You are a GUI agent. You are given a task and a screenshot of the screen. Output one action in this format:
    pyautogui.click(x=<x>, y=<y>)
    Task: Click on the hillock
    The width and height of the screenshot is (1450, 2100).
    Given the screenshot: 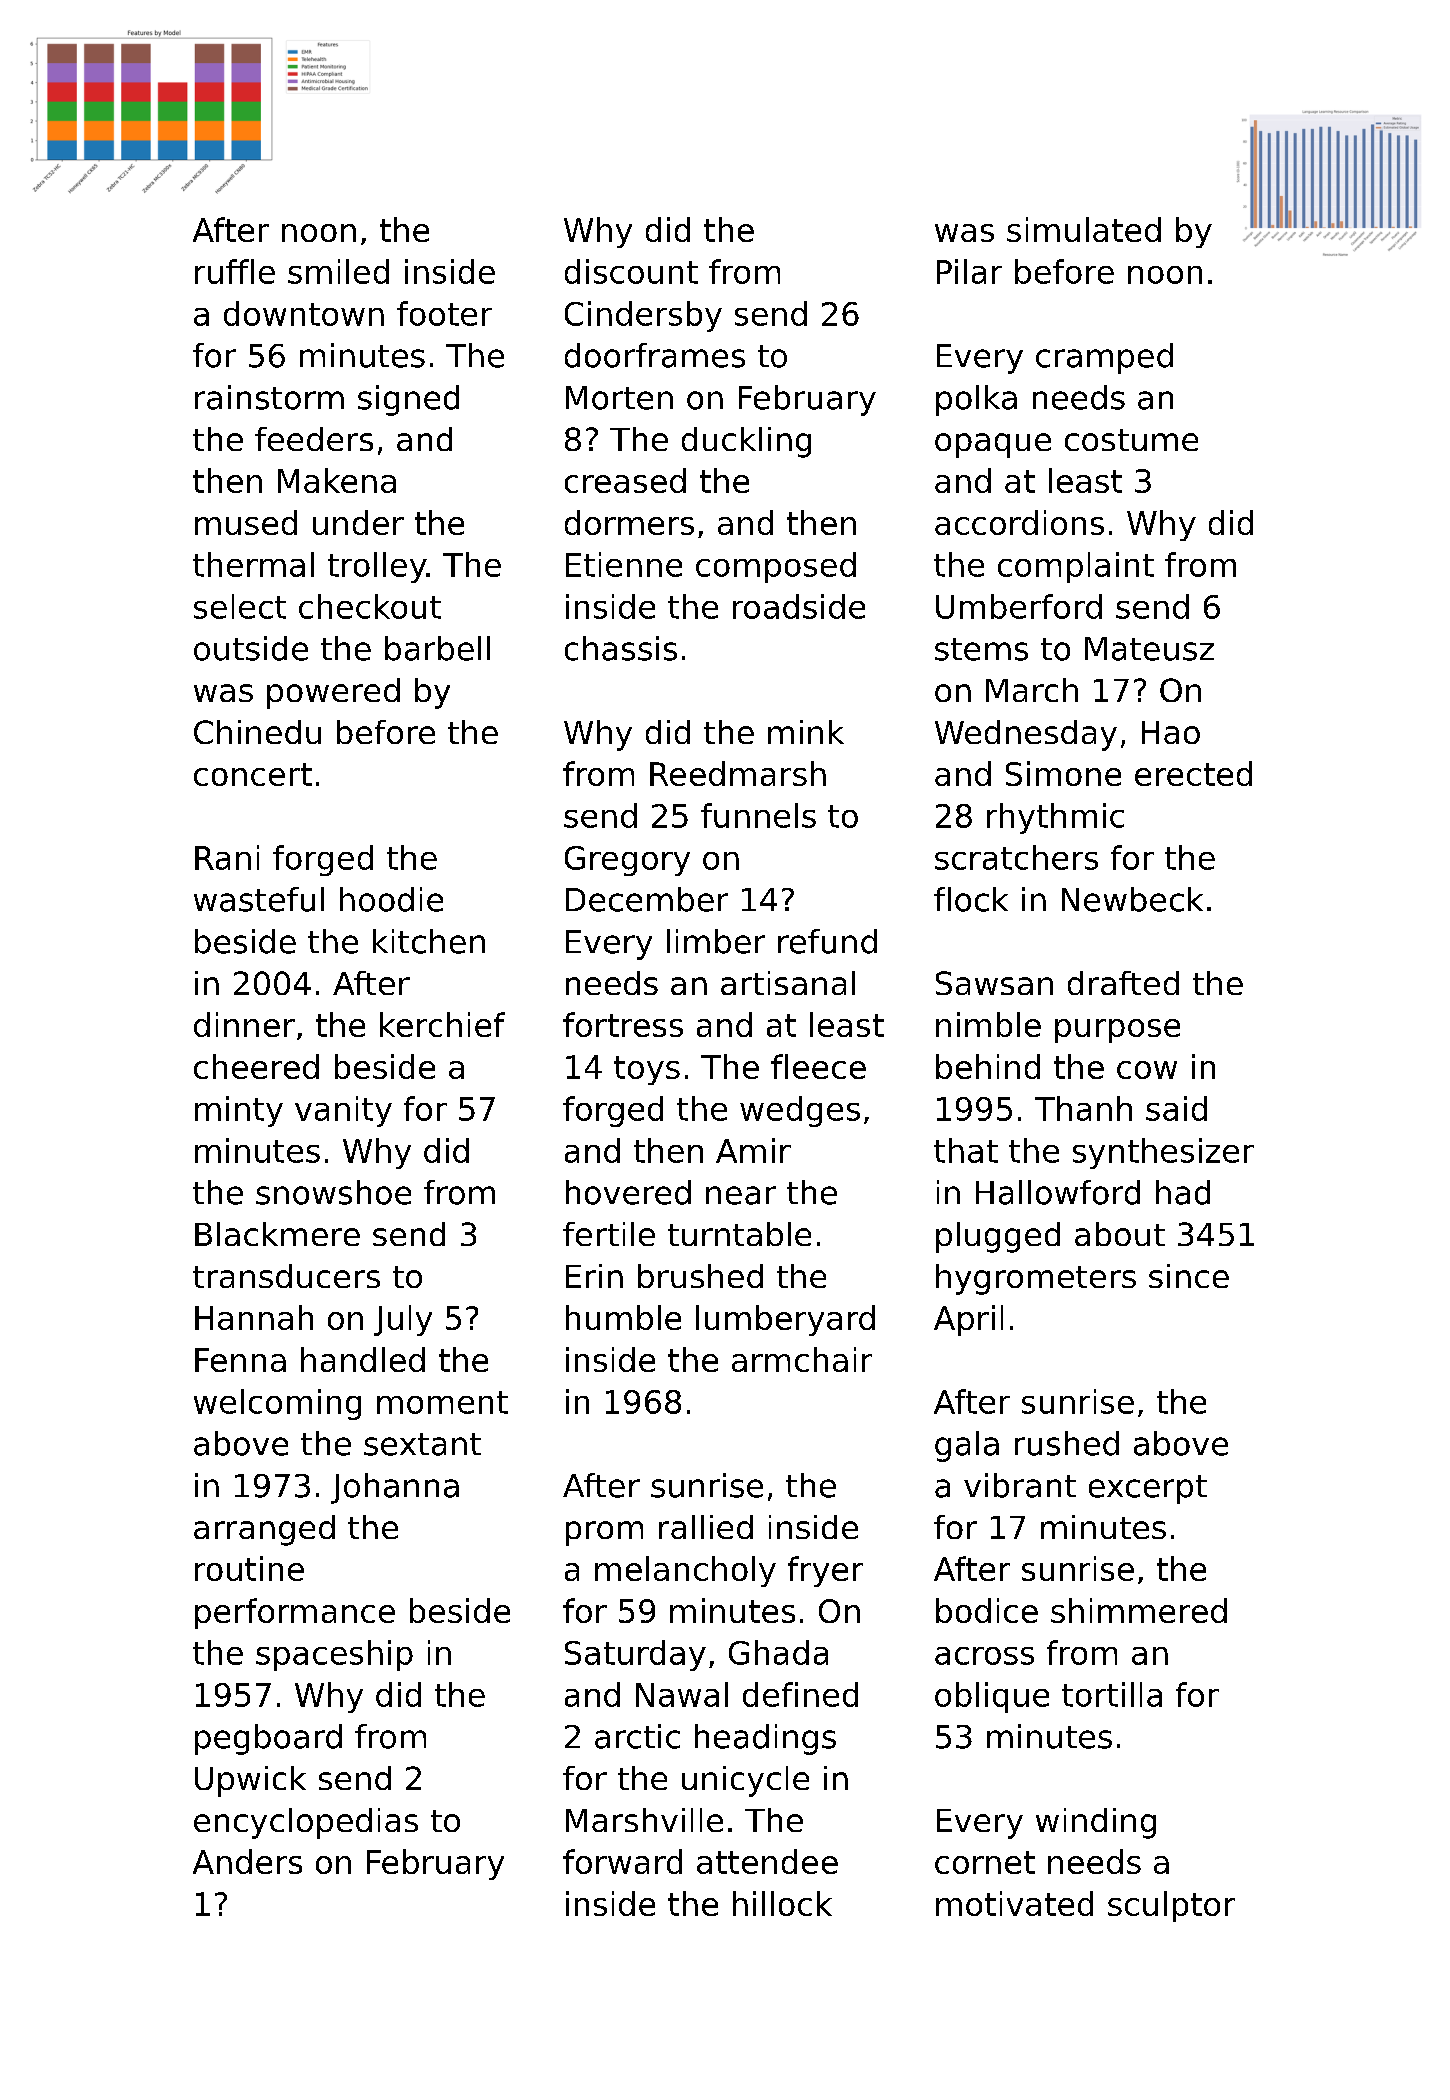 What is the action you would take?
    pyautogui.click(x=782, y=1903)
